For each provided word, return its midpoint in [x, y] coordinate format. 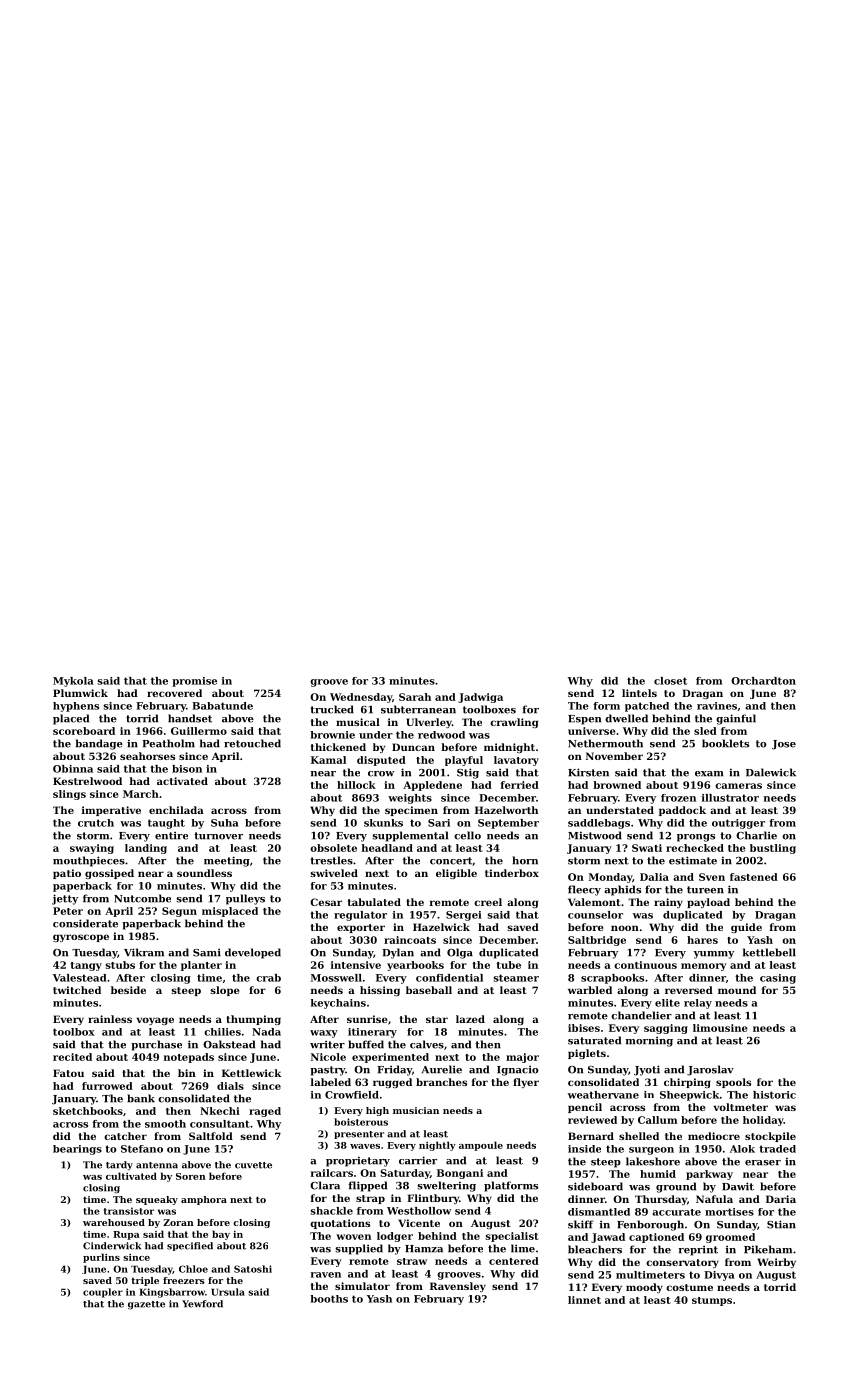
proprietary [358, 1161]
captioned [656, 1238]
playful [464, 761]
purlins [101, 1258]
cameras [738, 786]
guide [746, 928]
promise [194, 682]
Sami [207, 953]
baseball [429, 990]
